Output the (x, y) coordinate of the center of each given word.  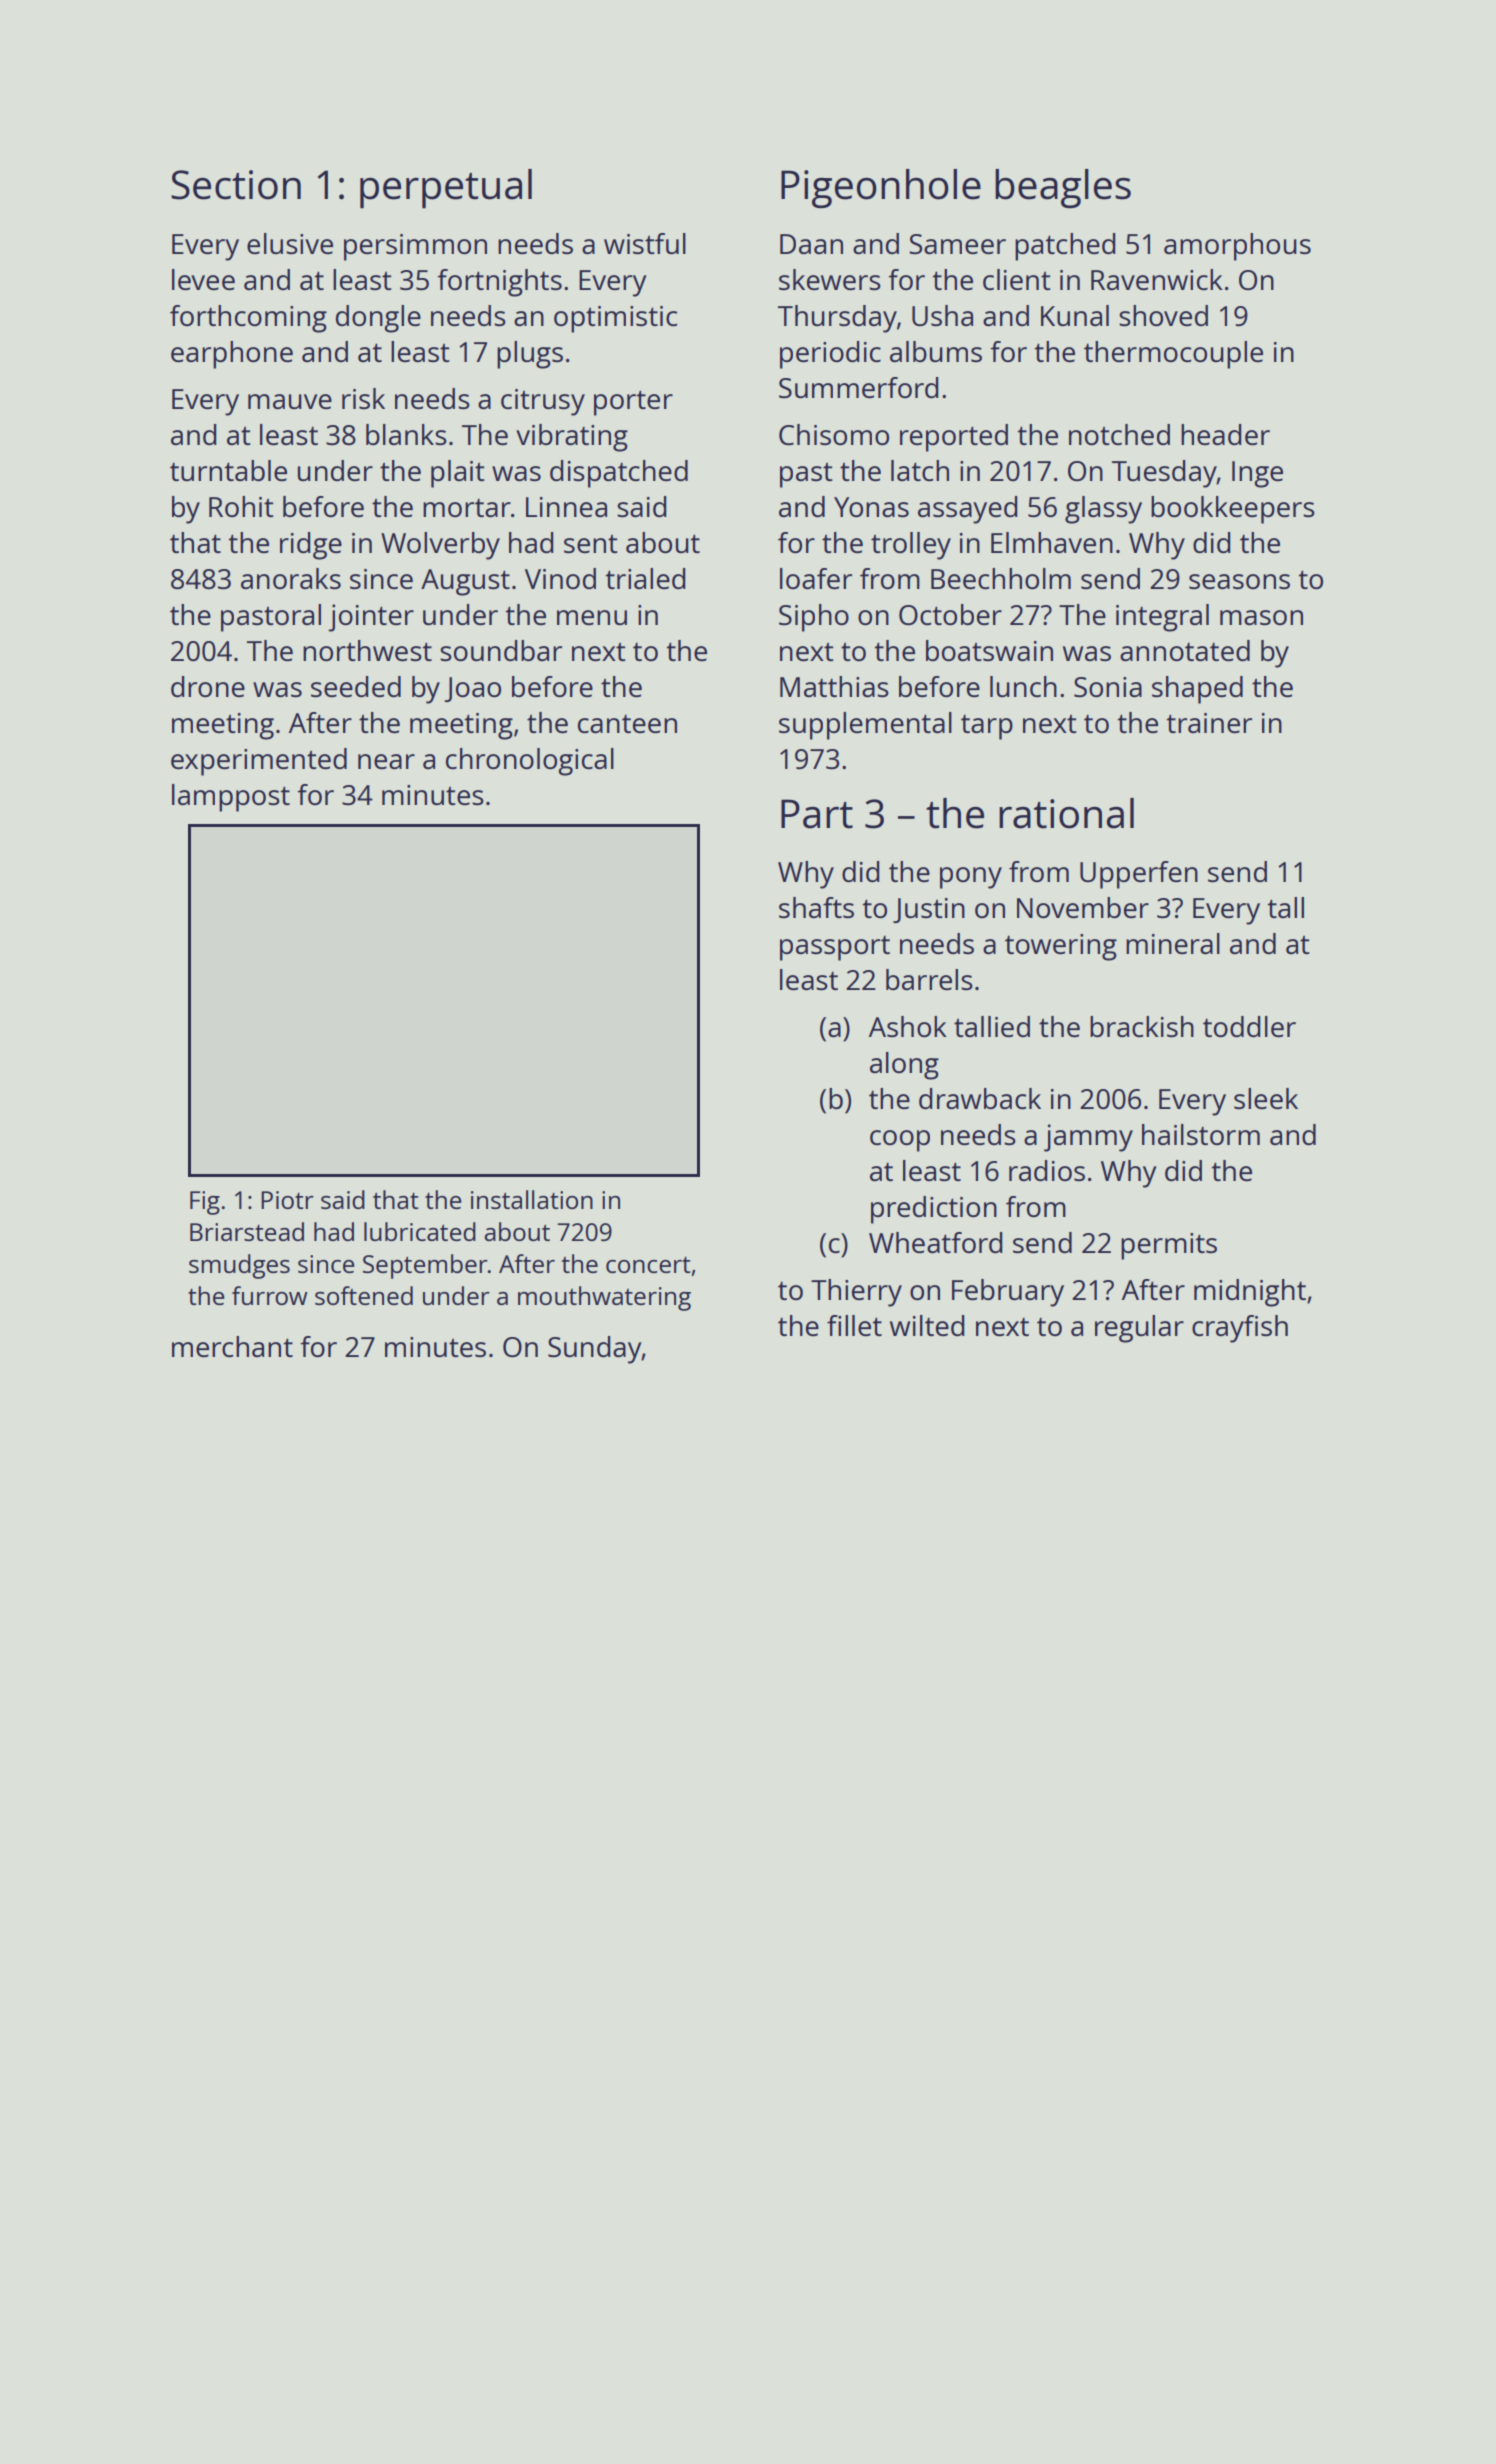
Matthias (834, 686)
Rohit (241, 506)
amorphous (1237, 247)
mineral (1173, 943)
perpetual (446, 189)
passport (835, 948)
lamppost (231, 798)
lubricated (420, 1231)
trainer (1209, 723)
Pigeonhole (881, 188)
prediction (934, 1210)
